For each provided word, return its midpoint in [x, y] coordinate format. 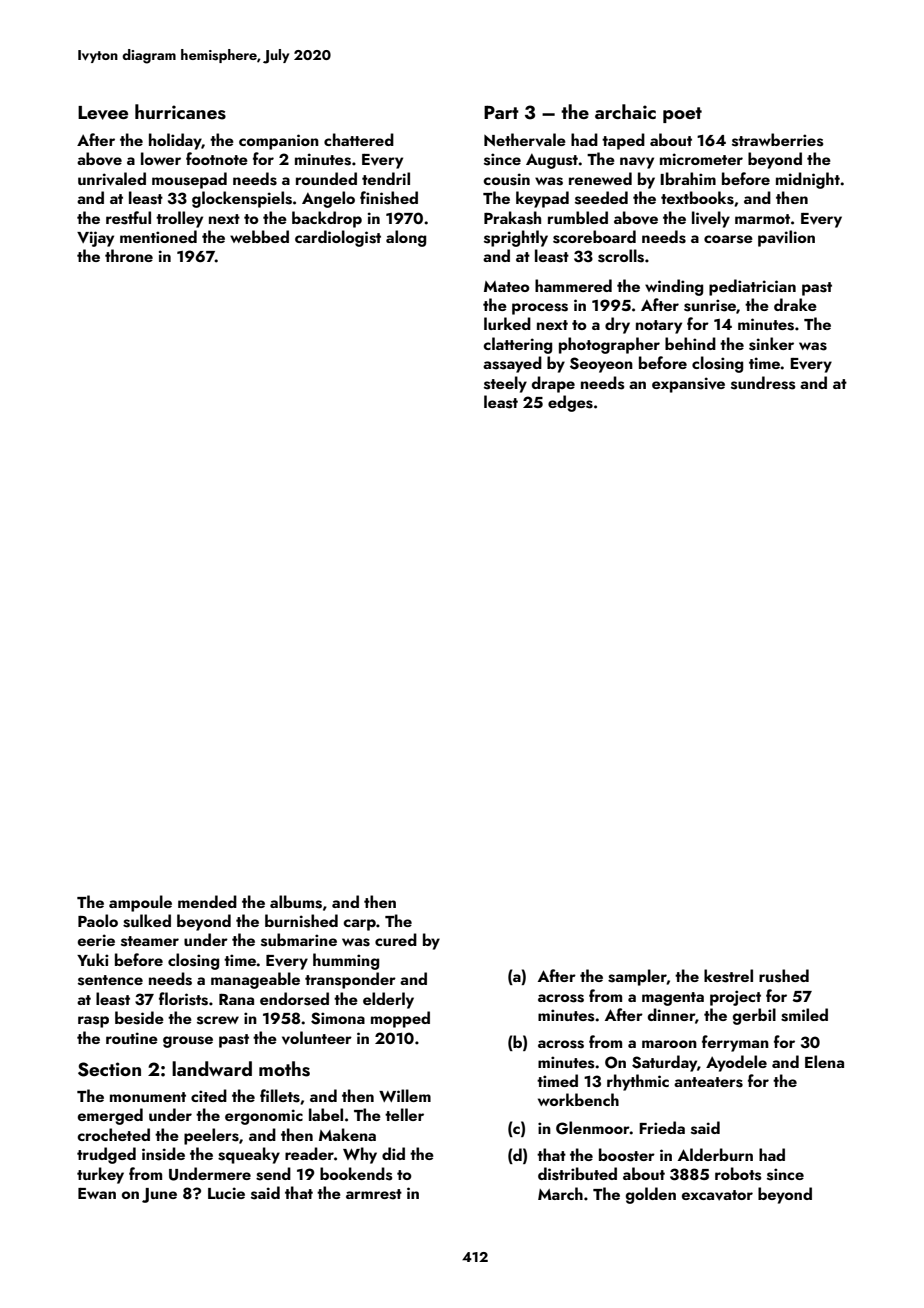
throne [129, 255]
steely [505, 384]
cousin [506, 179]
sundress [763, 383]
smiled [804, 1015]
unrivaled [112, 179]
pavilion [786, 238]
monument [148, 1097]
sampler [637, 977]
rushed [784, 976]
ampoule [140, 903]
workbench [578, 1099]
